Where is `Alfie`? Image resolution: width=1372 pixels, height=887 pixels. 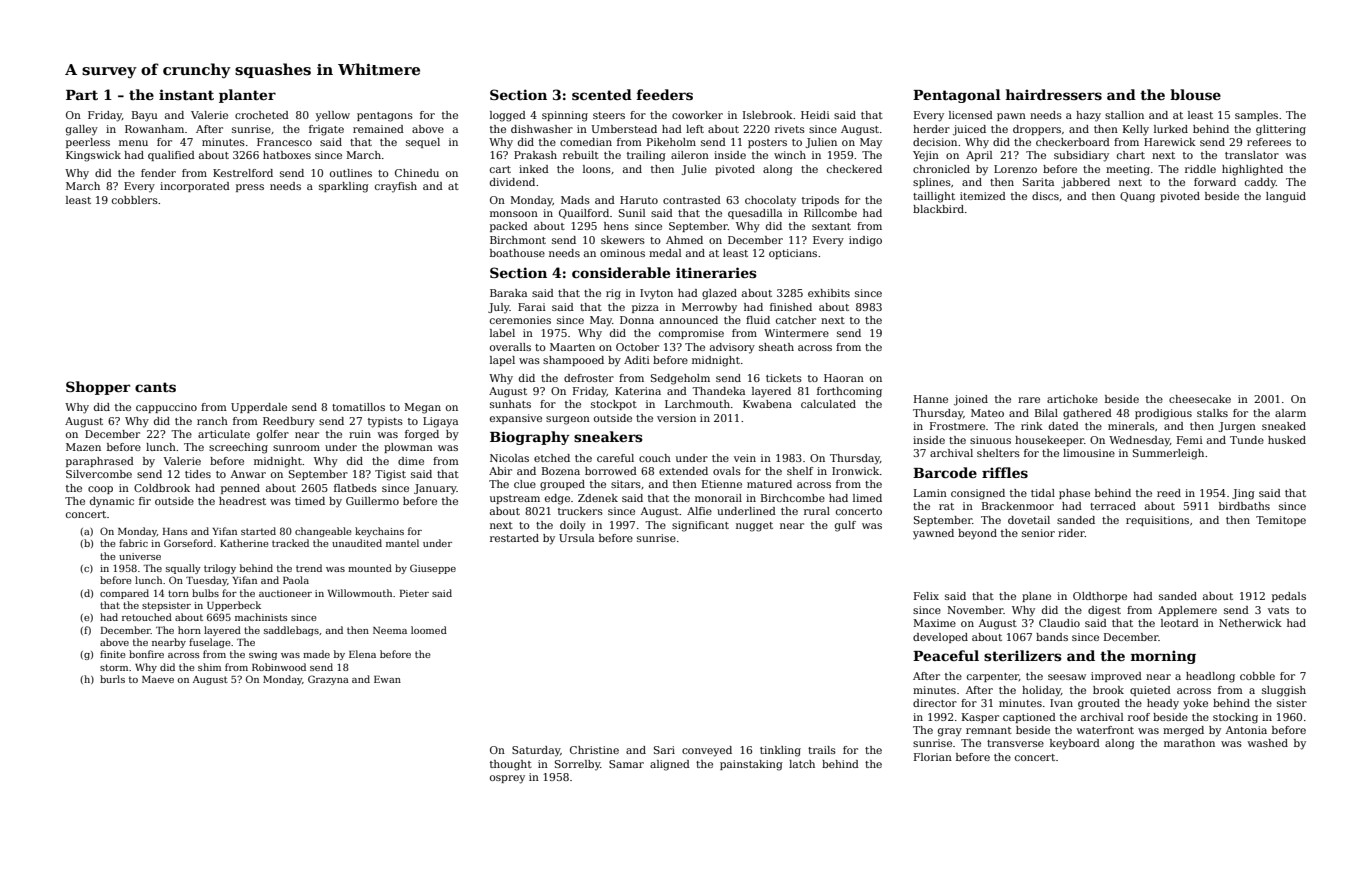
Alfie is located at coordinates (699, 511).
